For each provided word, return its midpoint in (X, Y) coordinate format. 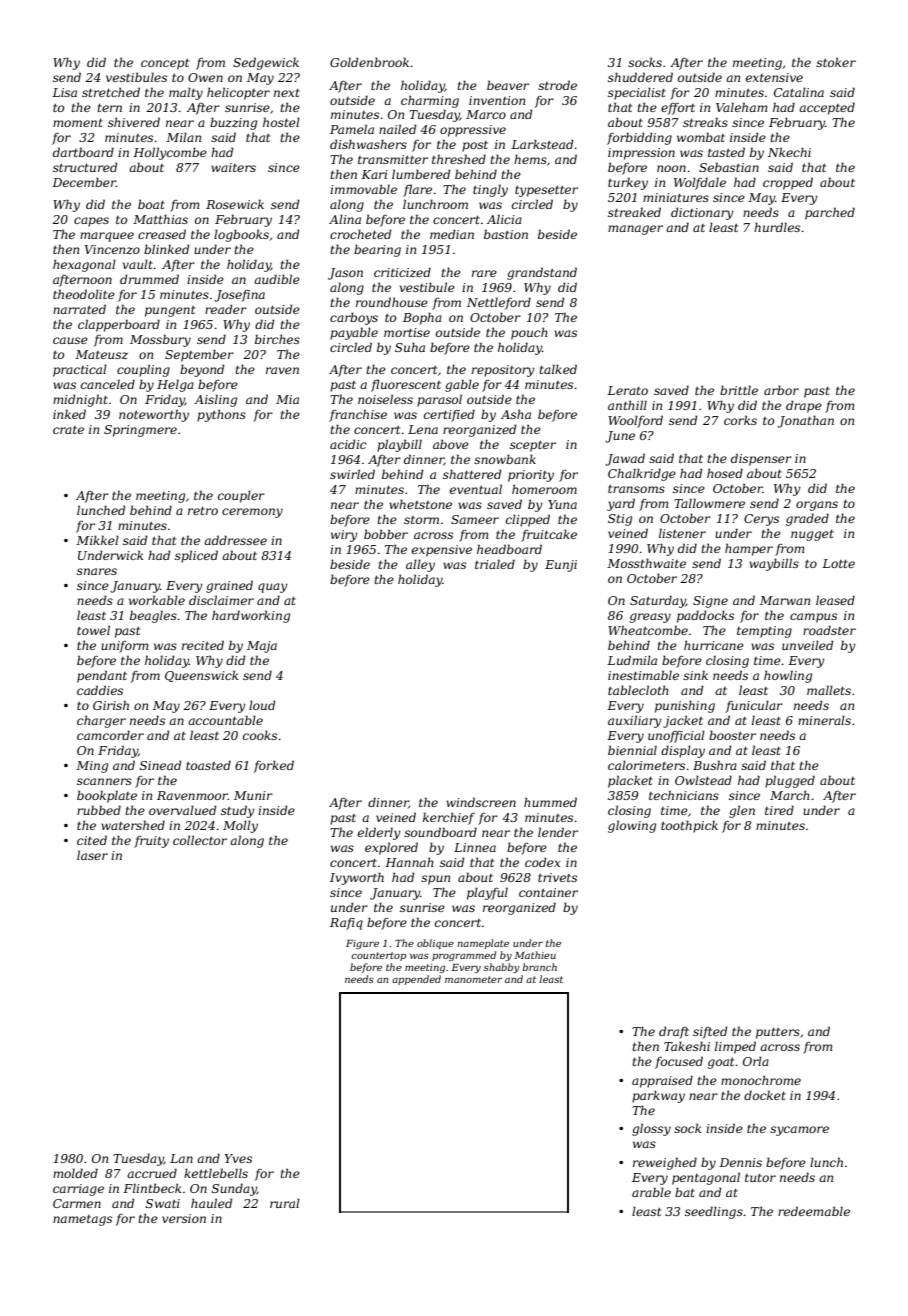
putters (778, 1033)
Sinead (161, 765)
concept (165, 64)
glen (742, 811)
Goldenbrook (369, 62)
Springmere (140, 431)
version (184, 1218)
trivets (557, 877)
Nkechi (789, 152)
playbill (399, 445)
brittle (739, 390)
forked (274, 766)
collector (200, 840)
